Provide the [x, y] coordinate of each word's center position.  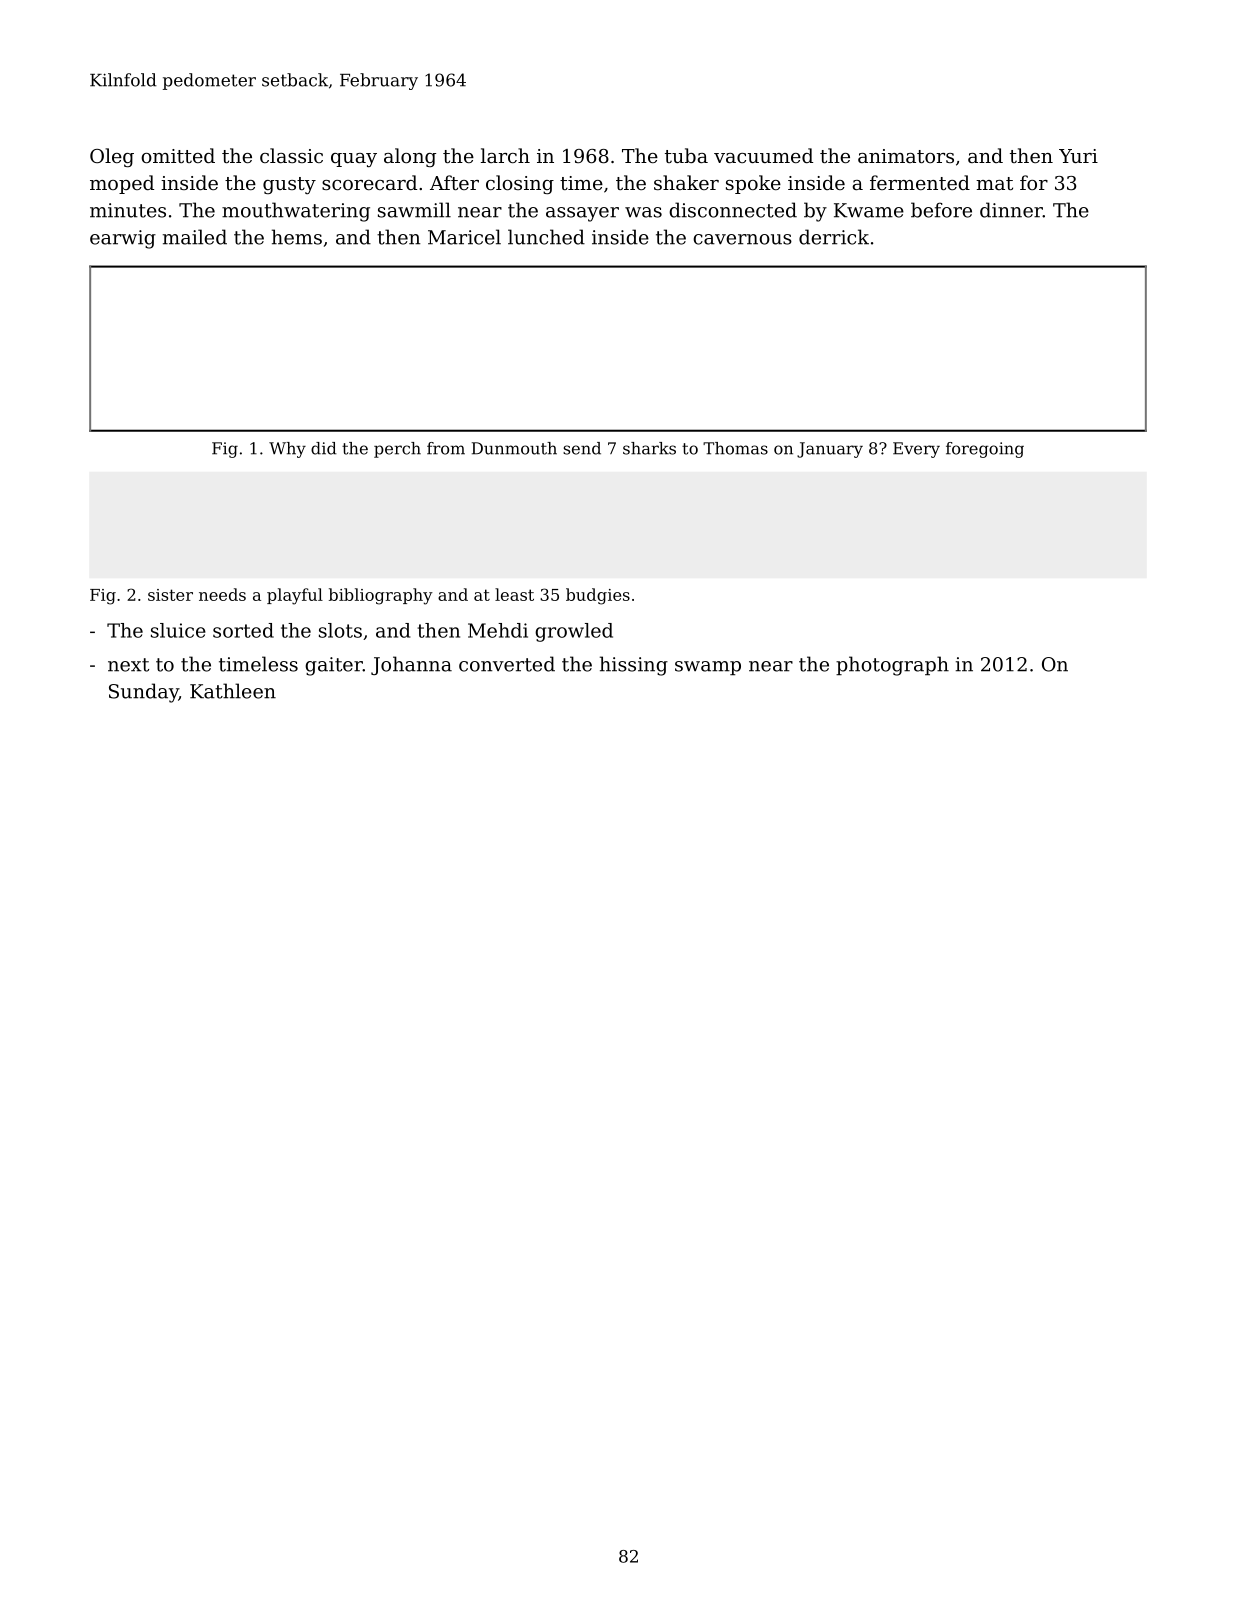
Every [916, 450]
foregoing [985, 450]
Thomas [735, 448]
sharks [649, 448]
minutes [128, 210]
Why [287, 450]
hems [297, 237]
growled [574, 632]
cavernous [742, 239]
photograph [892, 666]
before [941, 210]
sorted [243, 630]
